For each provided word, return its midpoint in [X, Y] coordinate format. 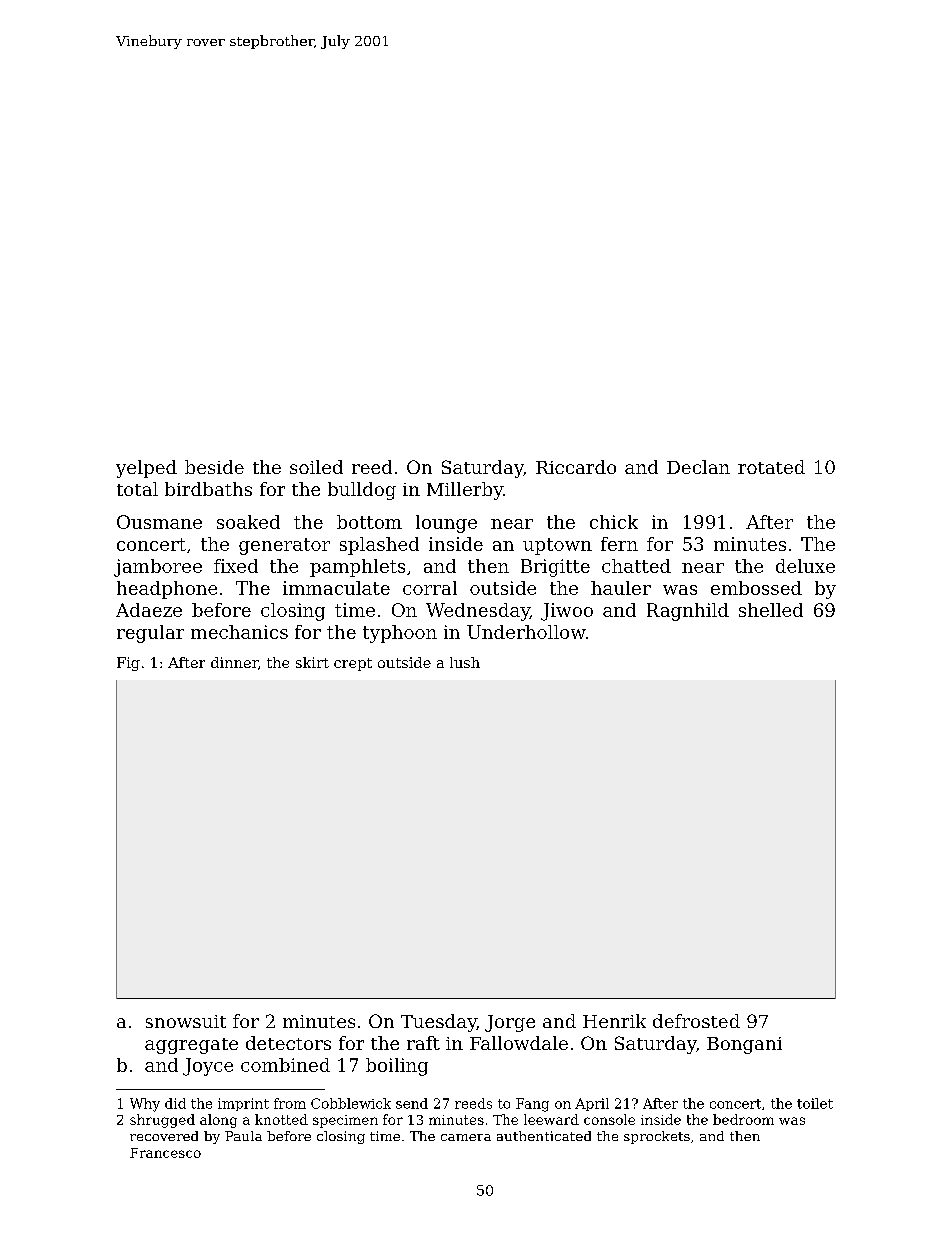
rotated [771, 467]
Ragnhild [688, 612]
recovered [164, 1136]
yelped [146, 469]
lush [465, 662]
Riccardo [576, 467]
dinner [234, 662]
